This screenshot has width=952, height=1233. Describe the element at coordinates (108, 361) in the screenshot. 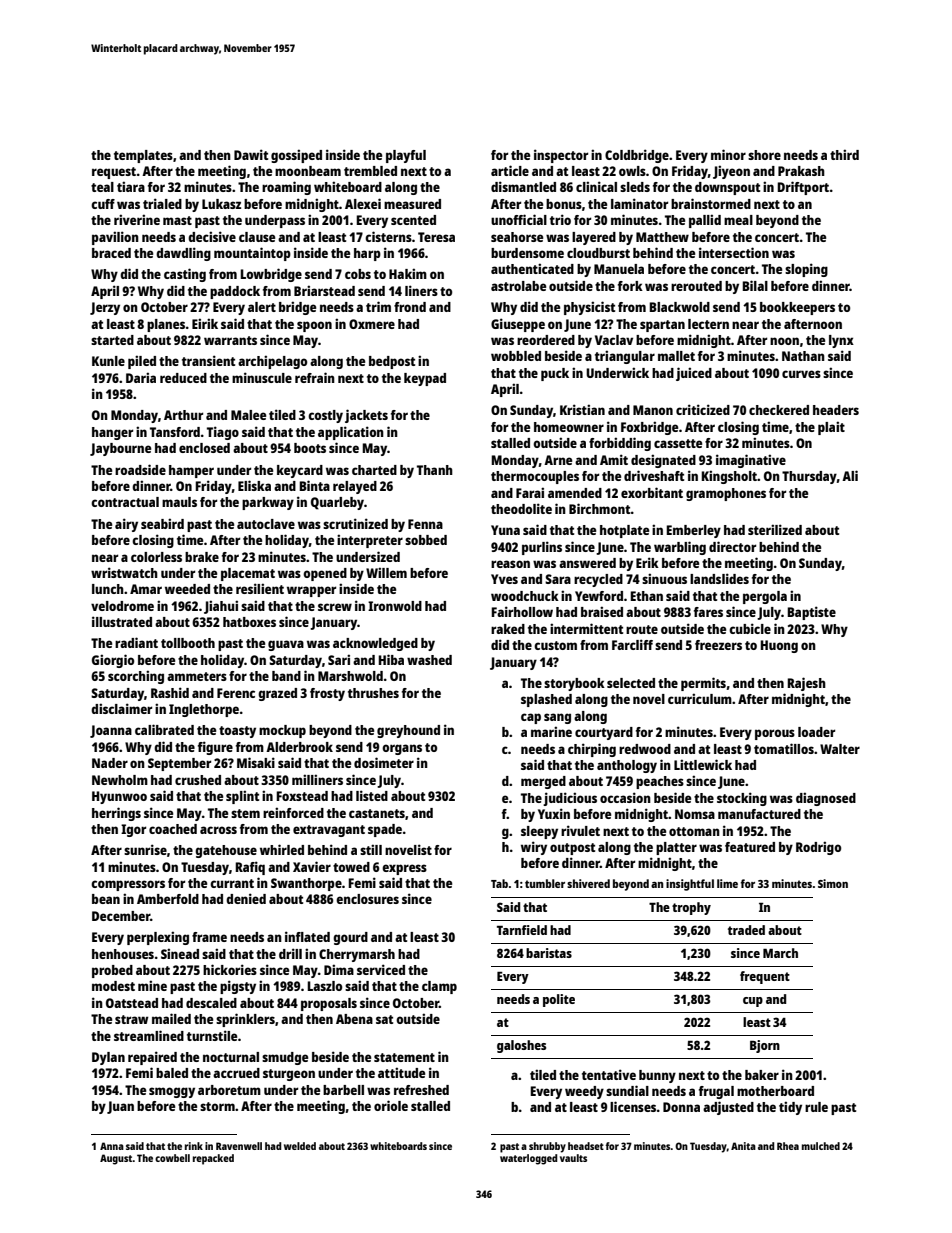

I see `Kunle` at that location.
